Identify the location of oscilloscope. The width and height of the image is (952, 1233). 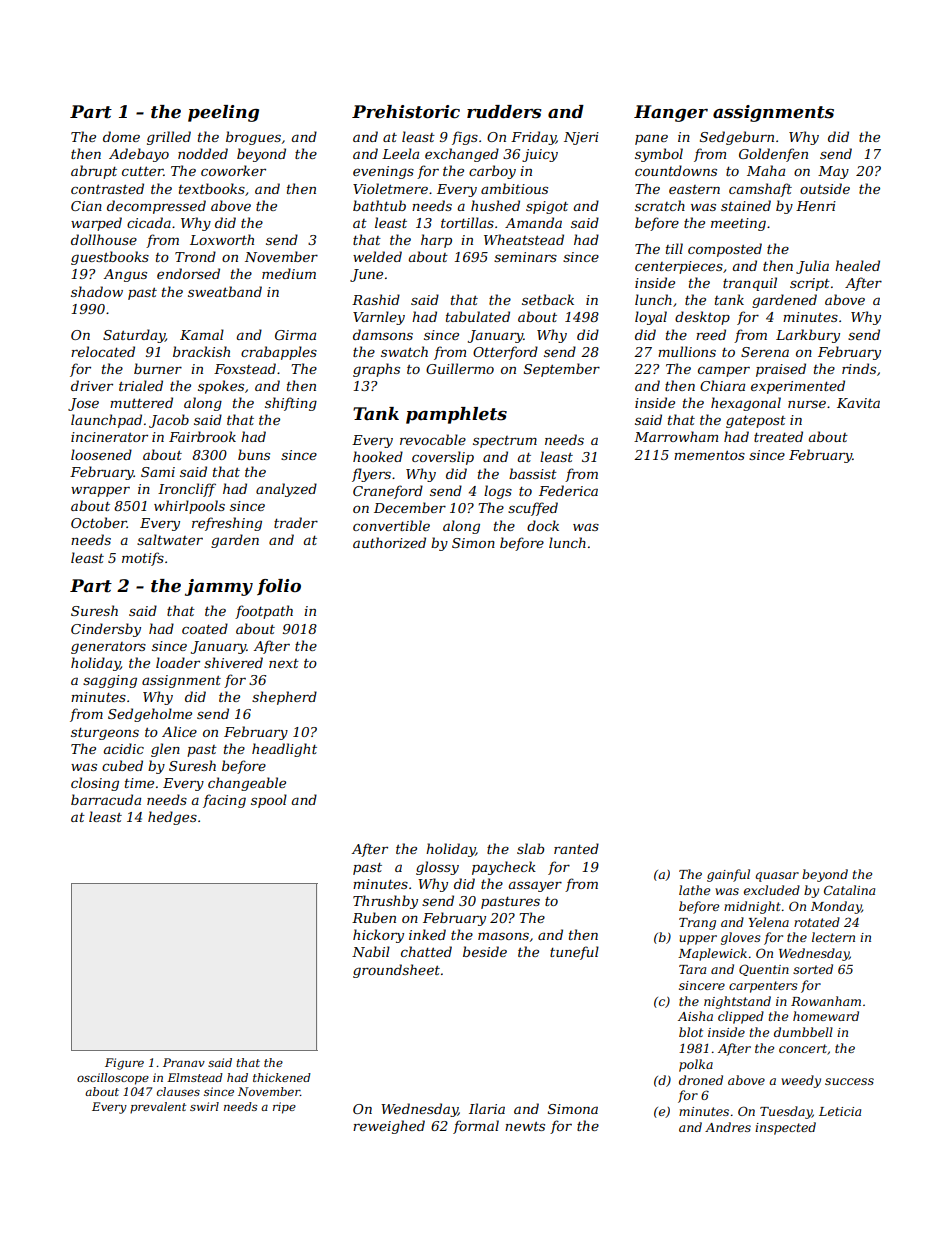
(113, 1079).
